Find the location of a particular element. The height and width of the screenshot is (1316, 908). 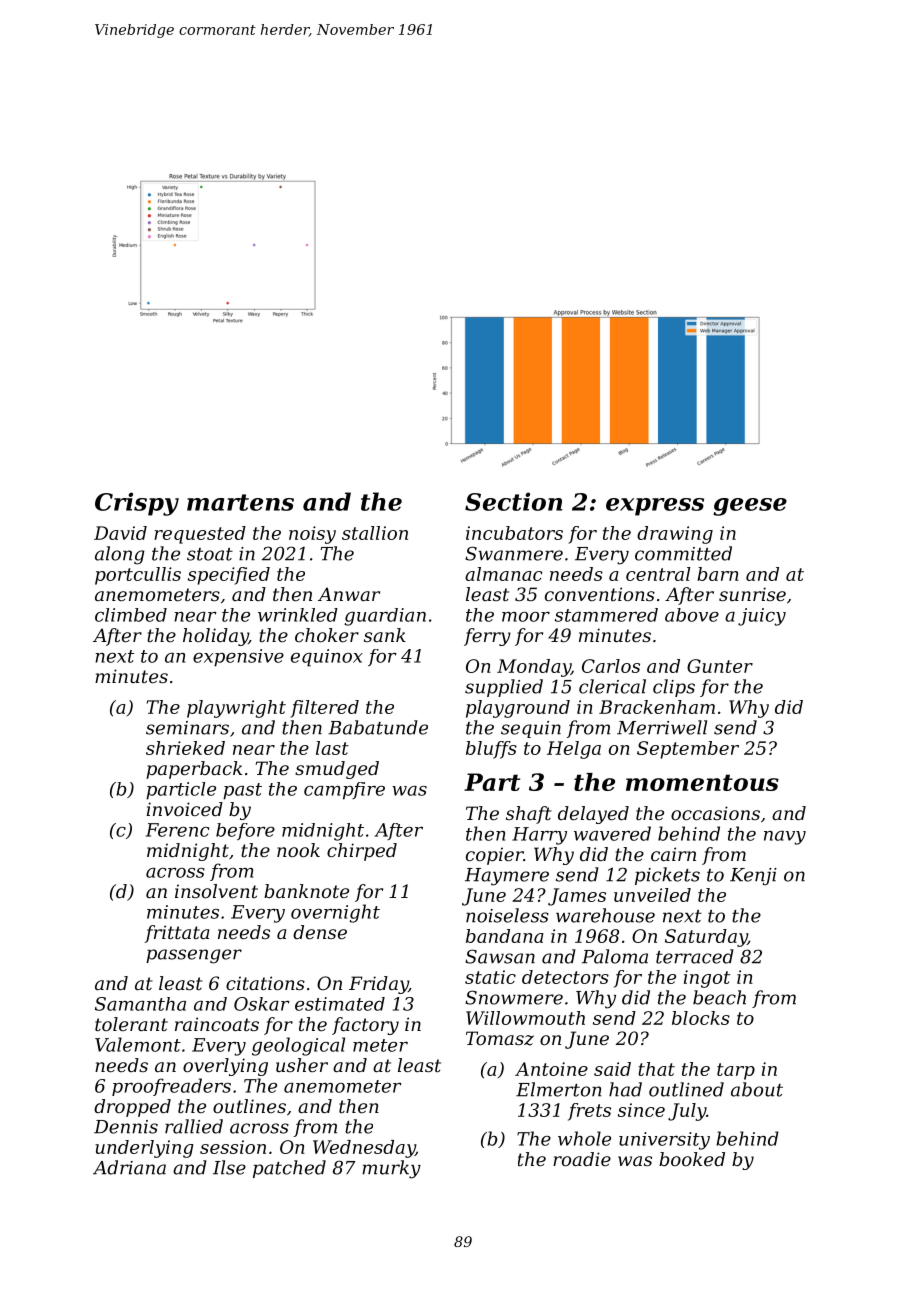

navy is located at coordinates (785, 838).
